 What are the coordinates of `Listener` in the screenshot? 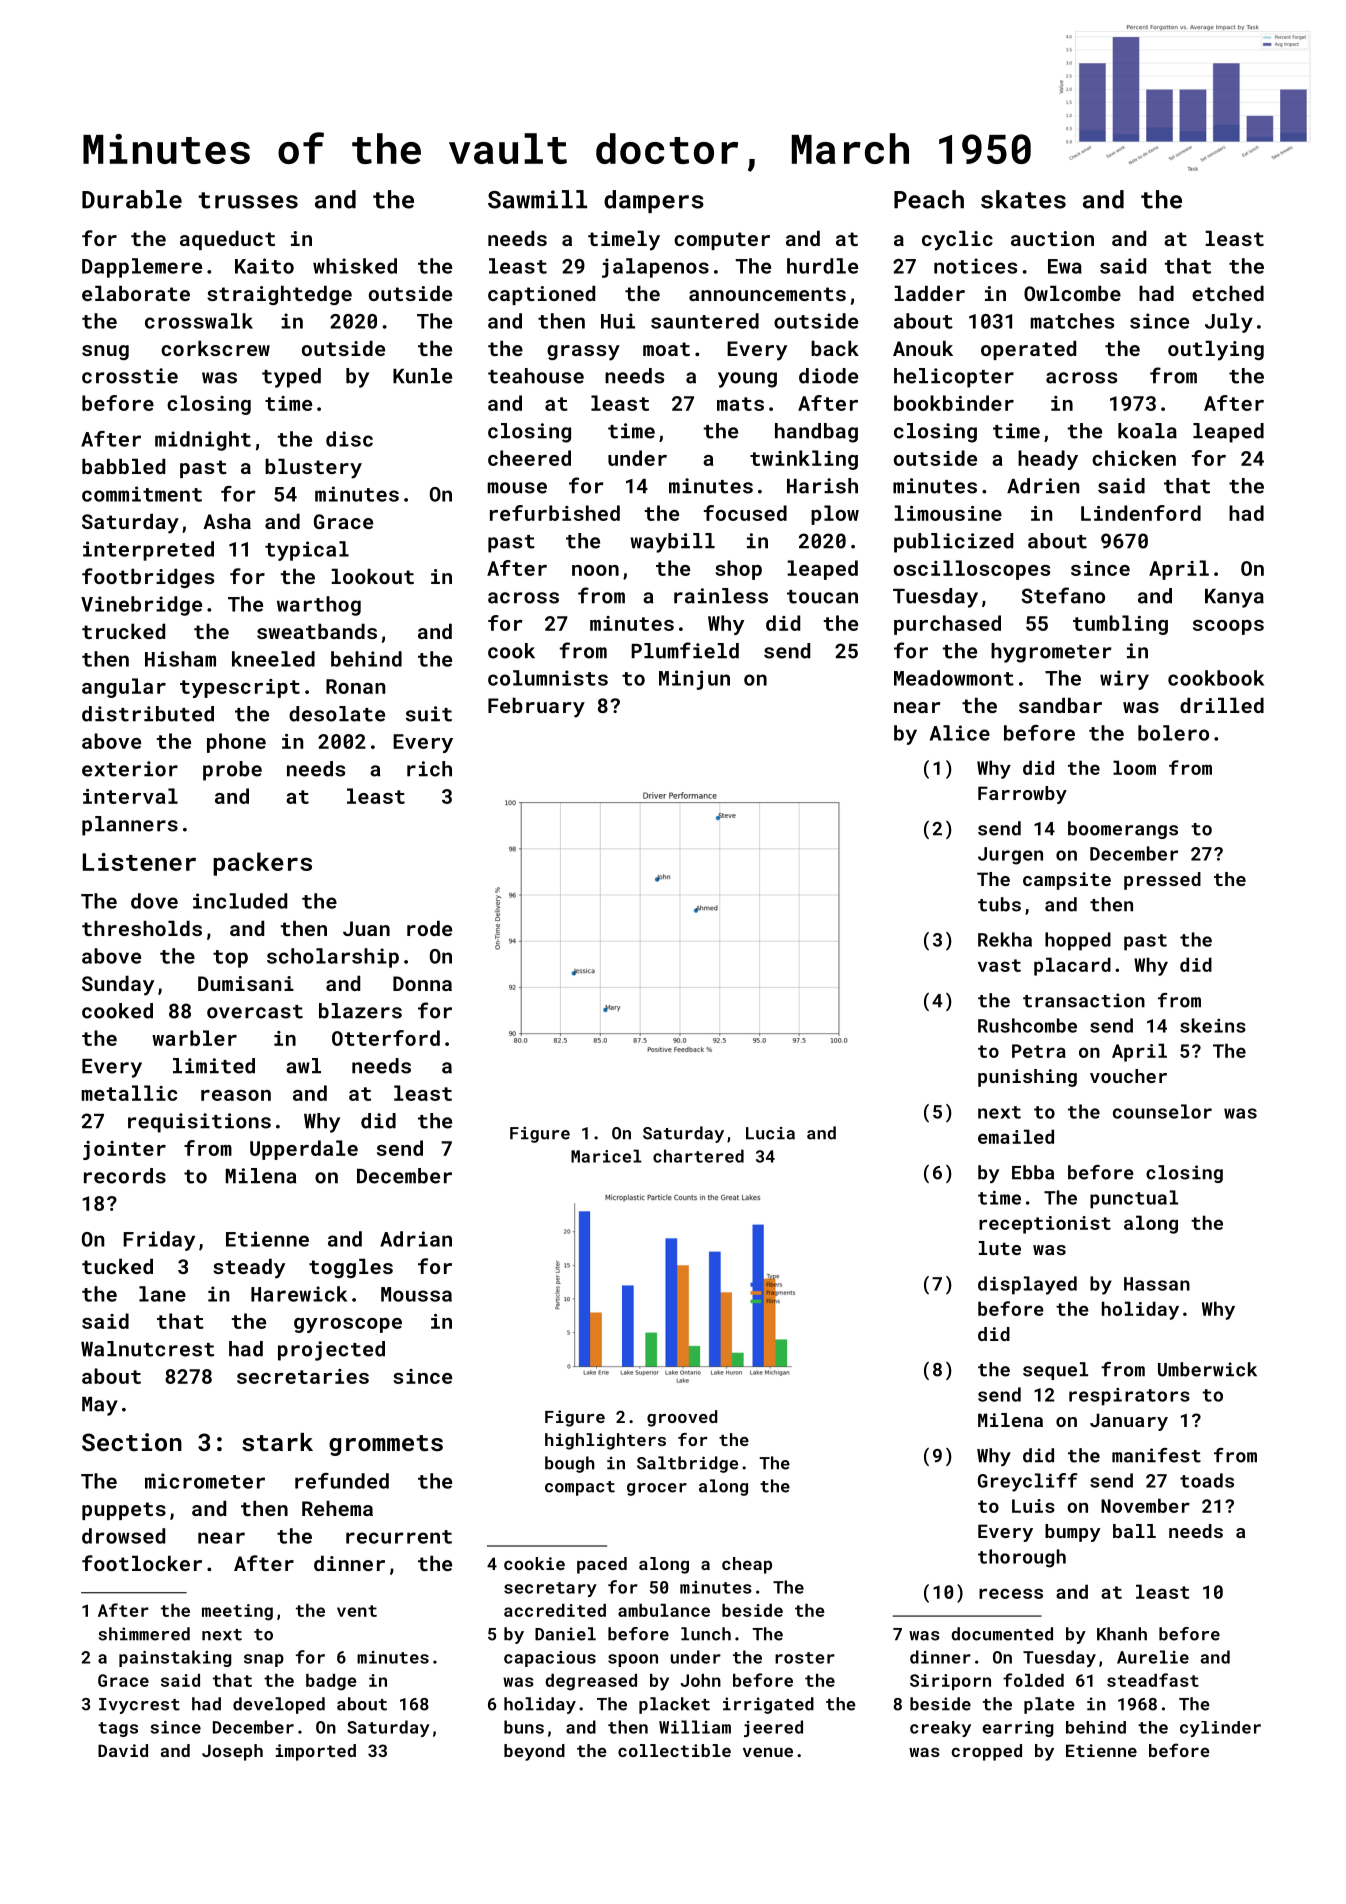 It's located at (139, 862).
